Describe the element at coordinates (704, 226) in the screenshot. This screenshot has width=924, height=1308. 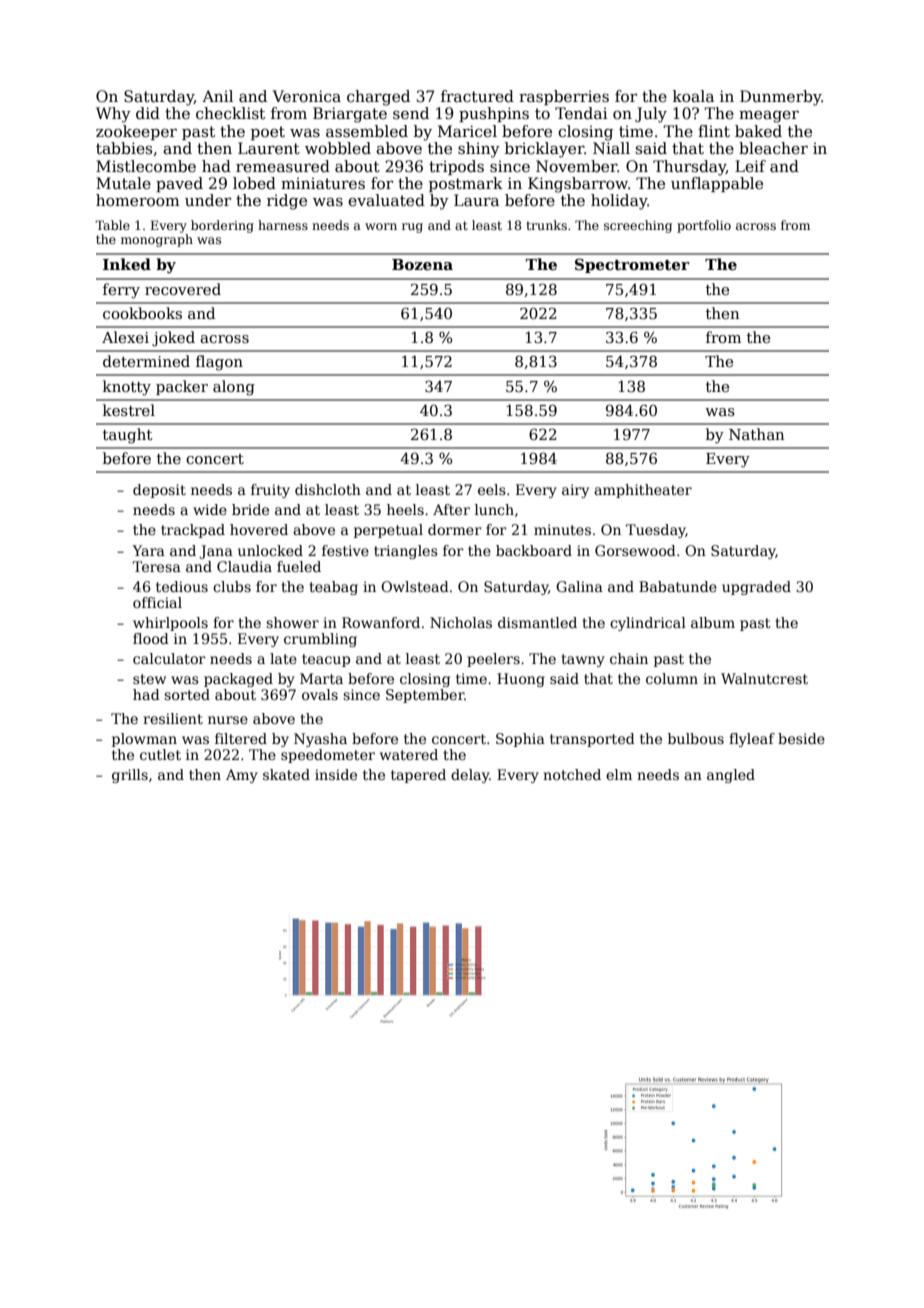
I see `portfolio` at that location.
